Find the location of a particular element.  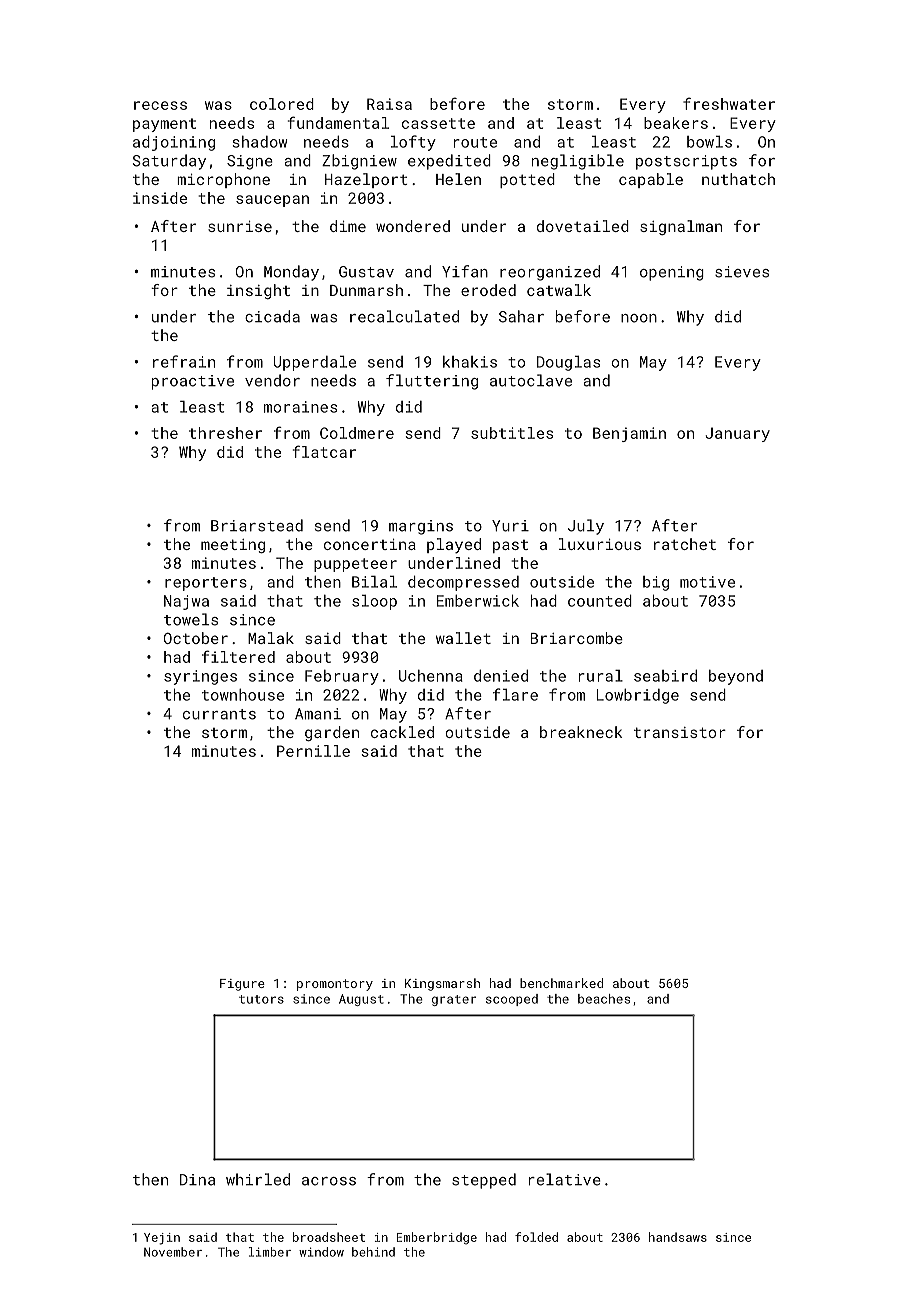

insight is located at coordinates (258, 291).
